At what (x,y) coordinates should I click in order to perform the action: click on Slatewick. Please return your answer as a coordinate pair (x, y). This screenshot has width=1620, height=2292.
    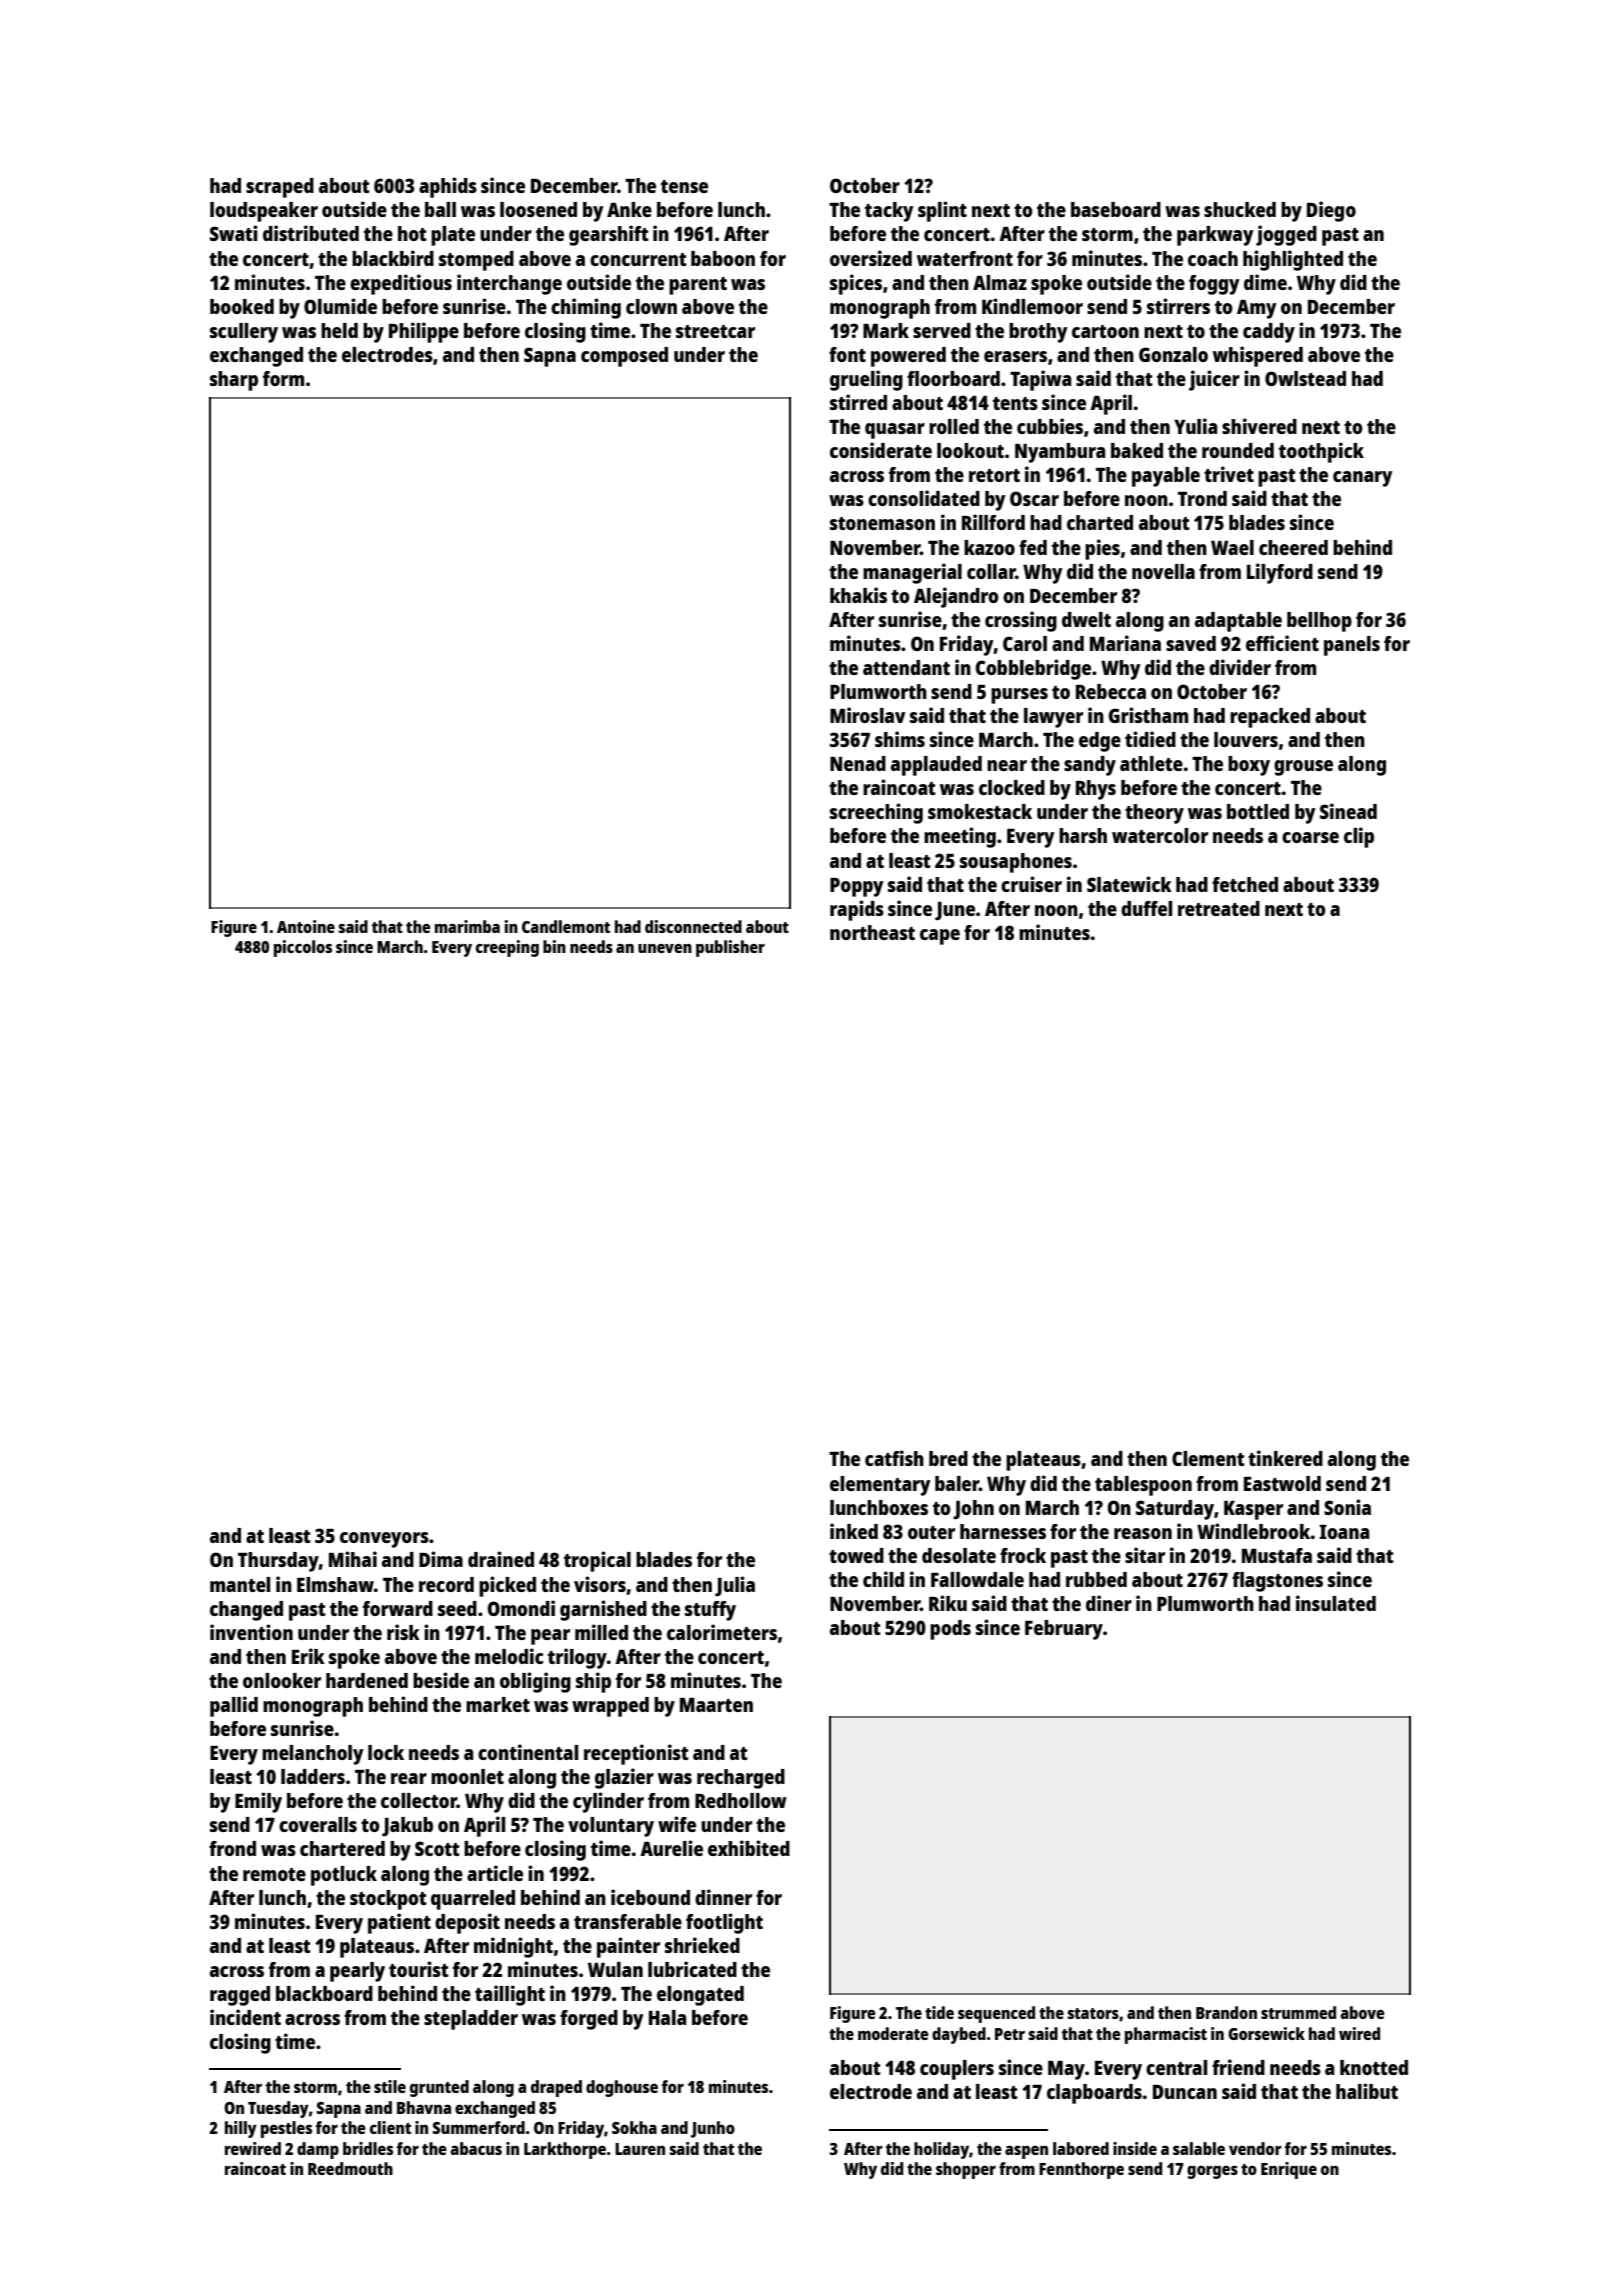
    Looking at the image, I should click on (1129, 884).
